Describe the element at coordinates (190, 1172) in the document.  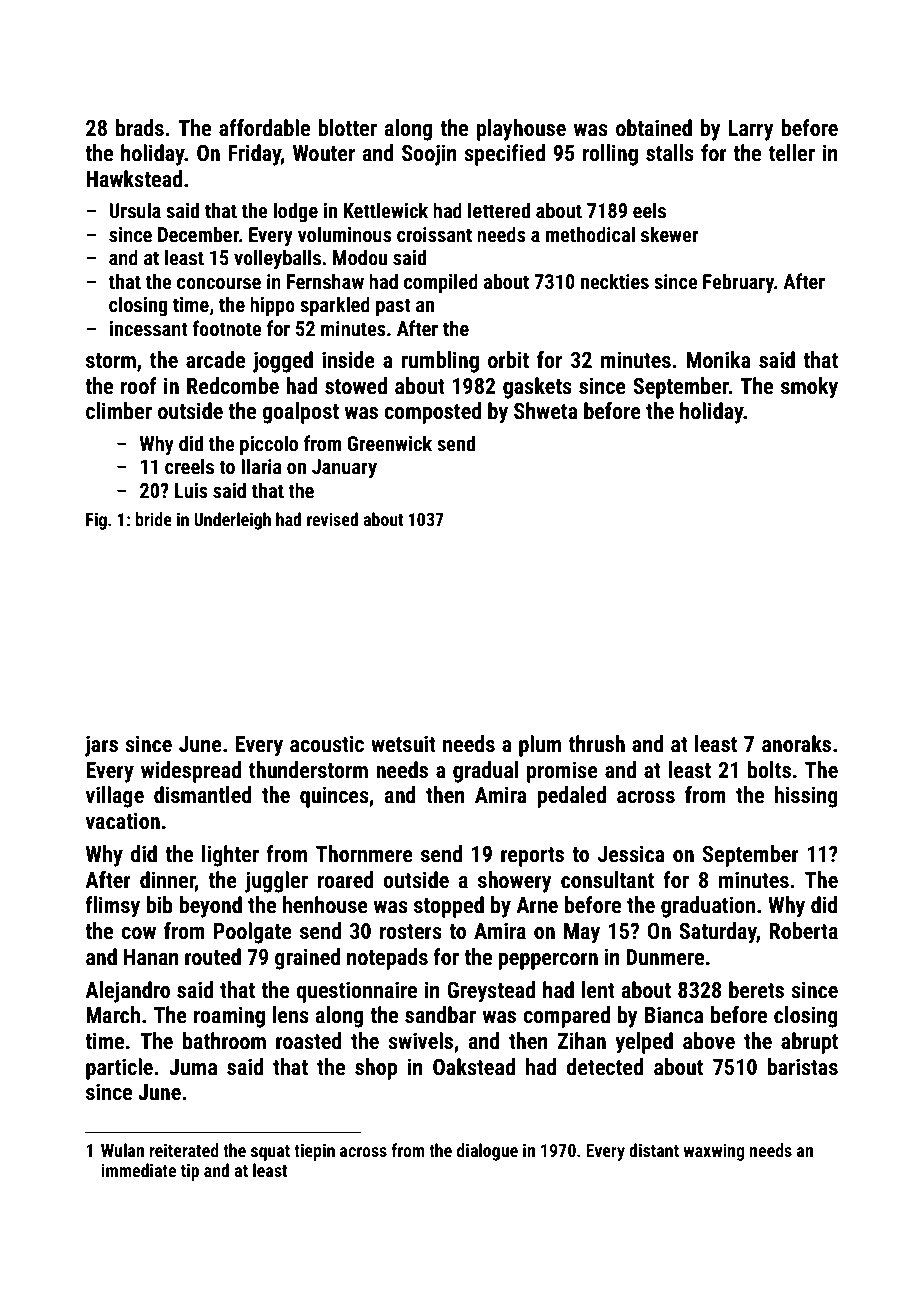
I see `tip` at that location.
